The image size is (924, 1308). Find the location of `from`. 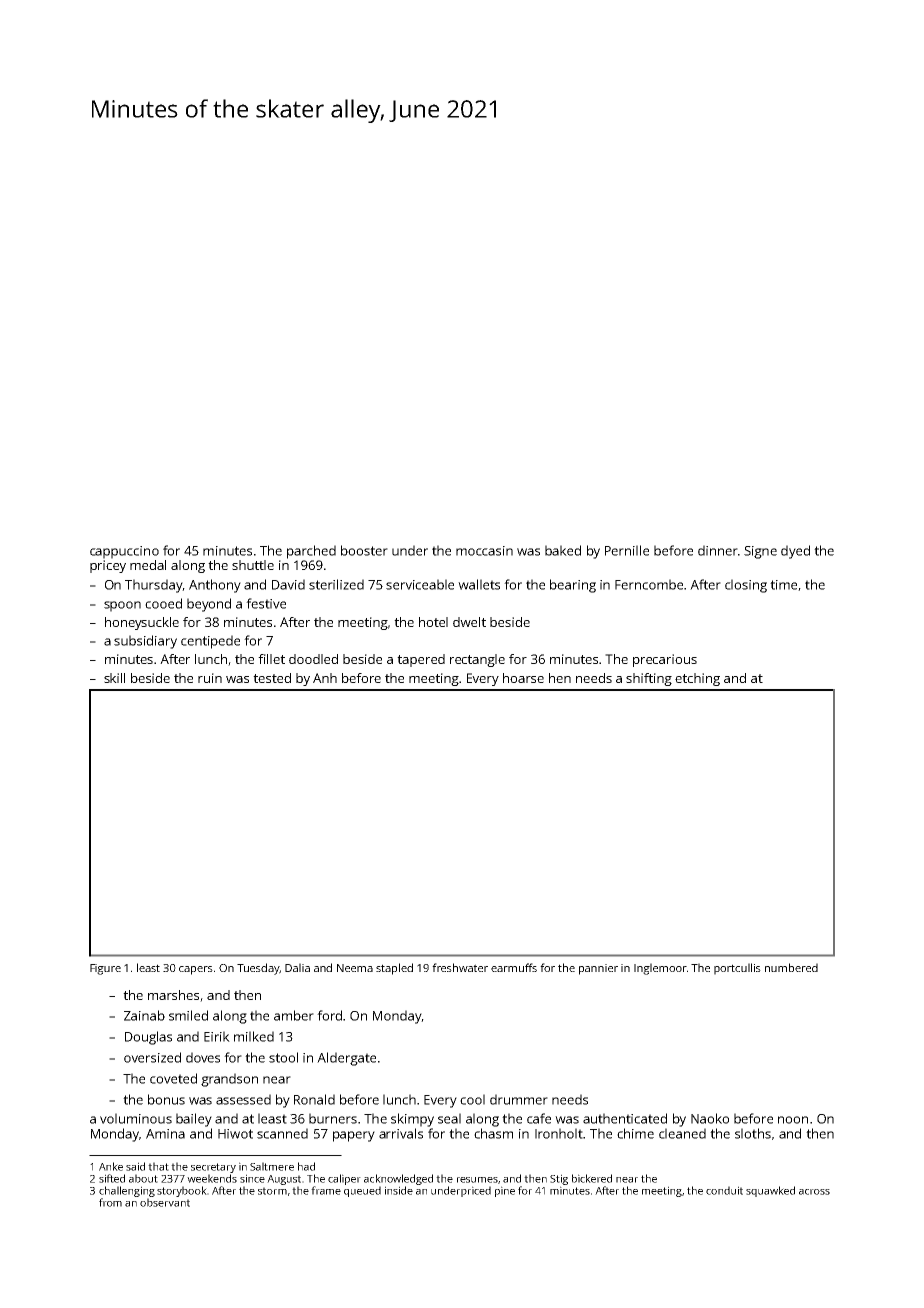

from is located at coordinates (110, 1202).
